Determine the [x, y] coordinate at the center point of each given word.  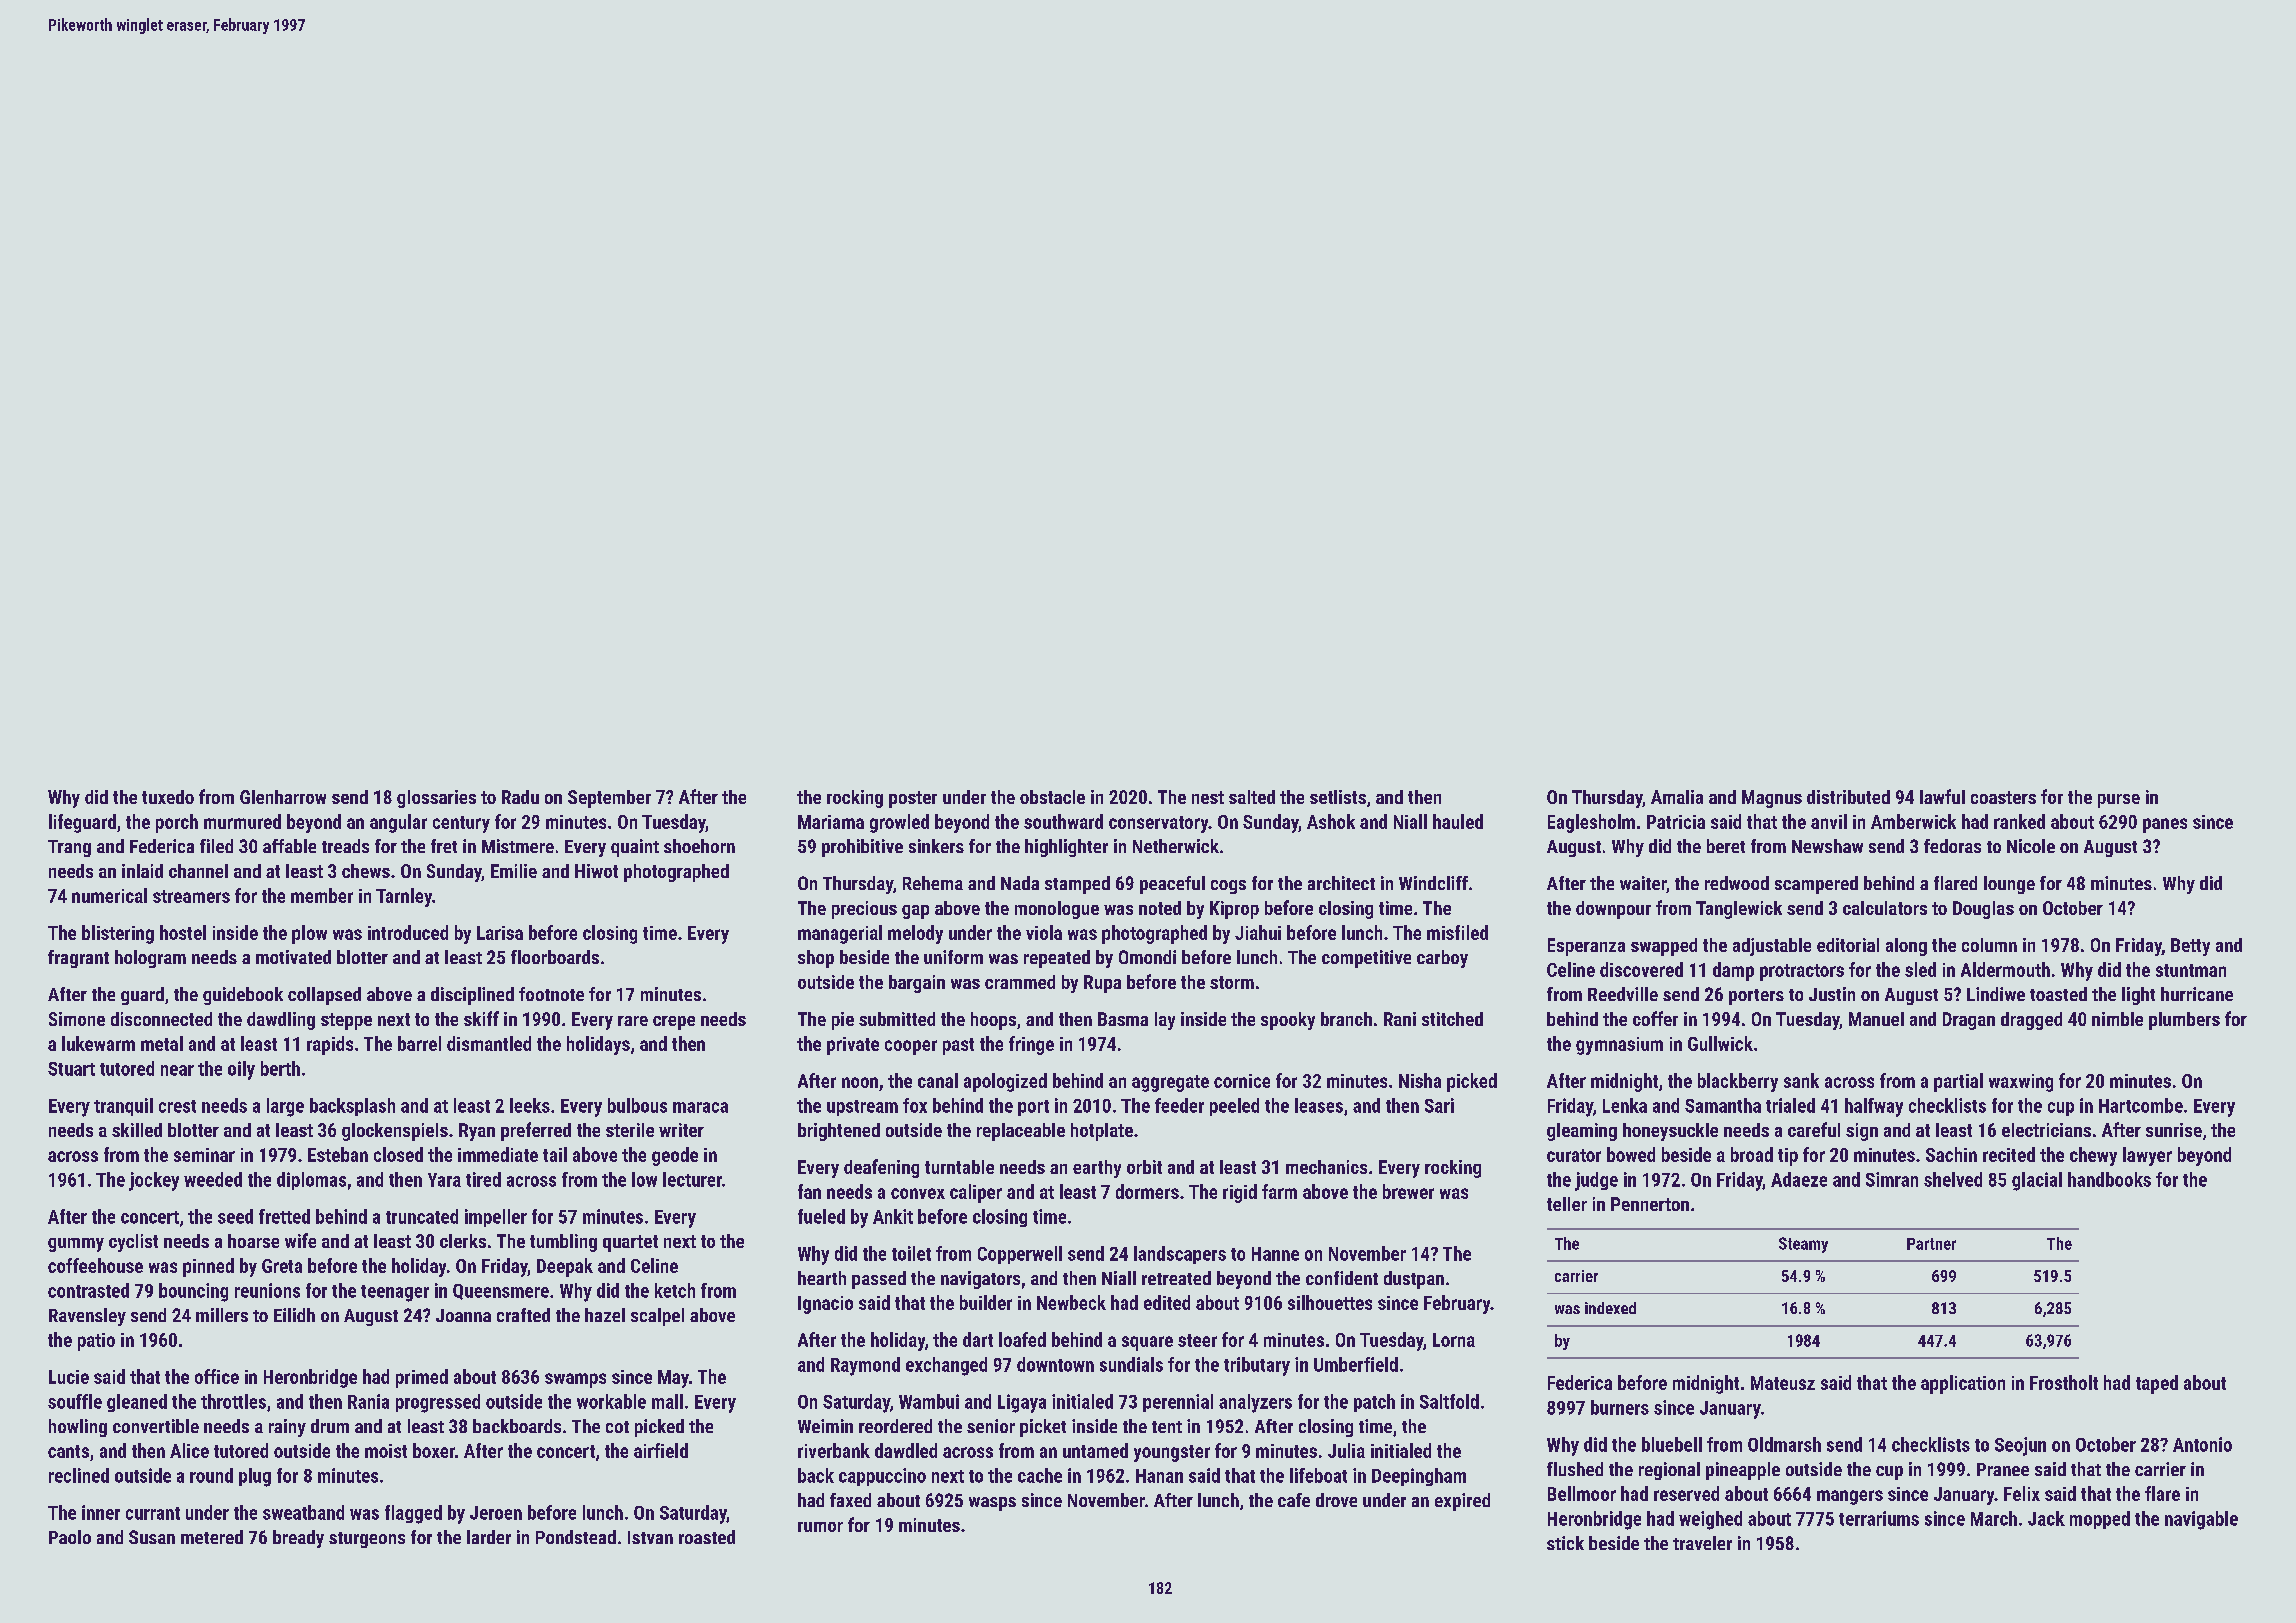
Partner [1931, 1244]
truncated [422, 1216]
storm [1232, 982]
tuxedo [168, 797]
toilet [911, 1253]
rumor [820, 1527]
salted [1252, 797]
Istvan [650, 1537]
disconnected [161, 1019]
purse [2119, 801]
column [1989, 945]
